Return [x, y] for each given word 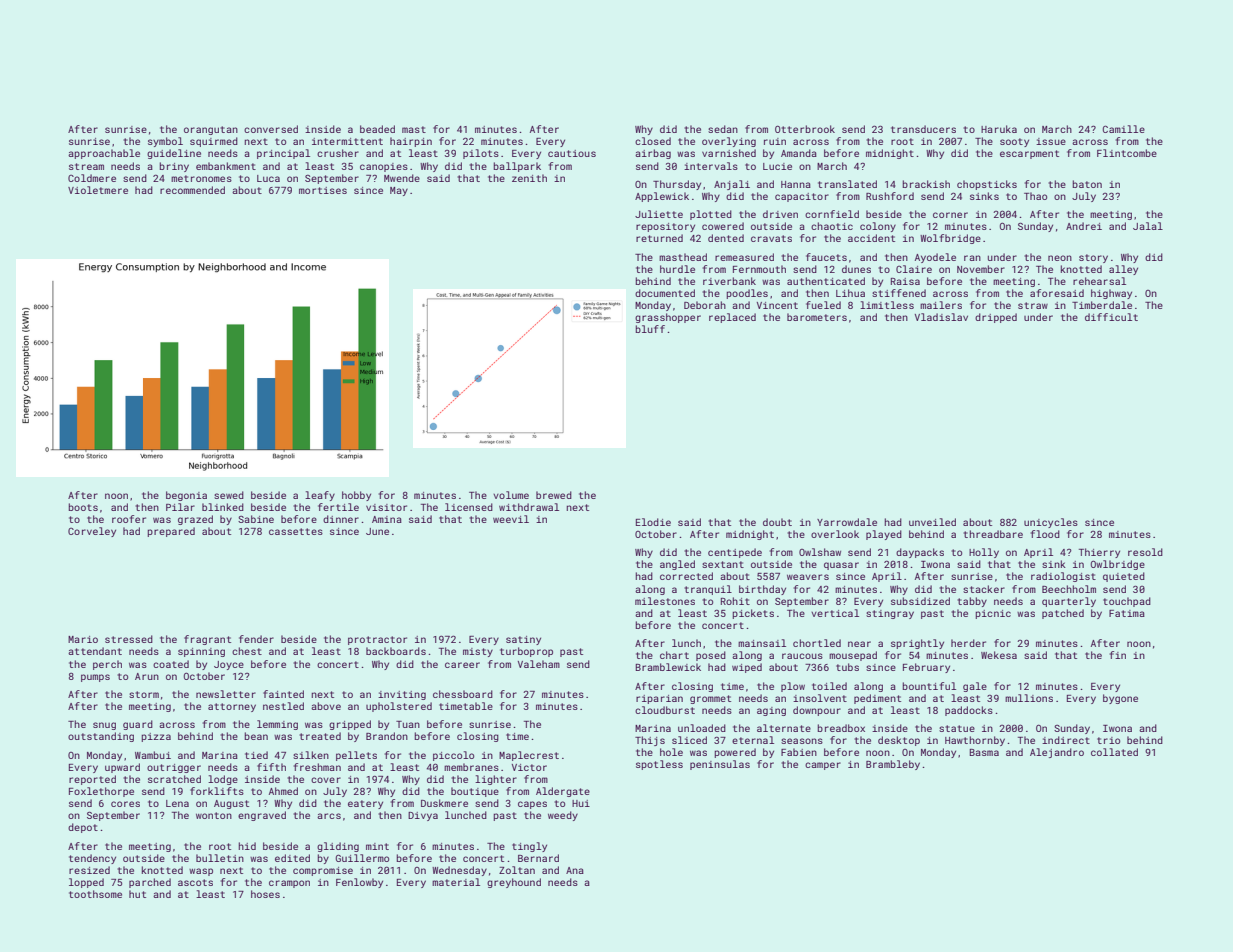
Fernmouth [759, 269]
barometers [817, 317]
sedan [723, 129]
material [456, 882]
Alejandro [1057, 753]
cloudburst [665, 710]
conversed [271, 129]
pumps [95, 678]
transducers [923, 129]
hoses [265, 894]
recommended [192, 190]
